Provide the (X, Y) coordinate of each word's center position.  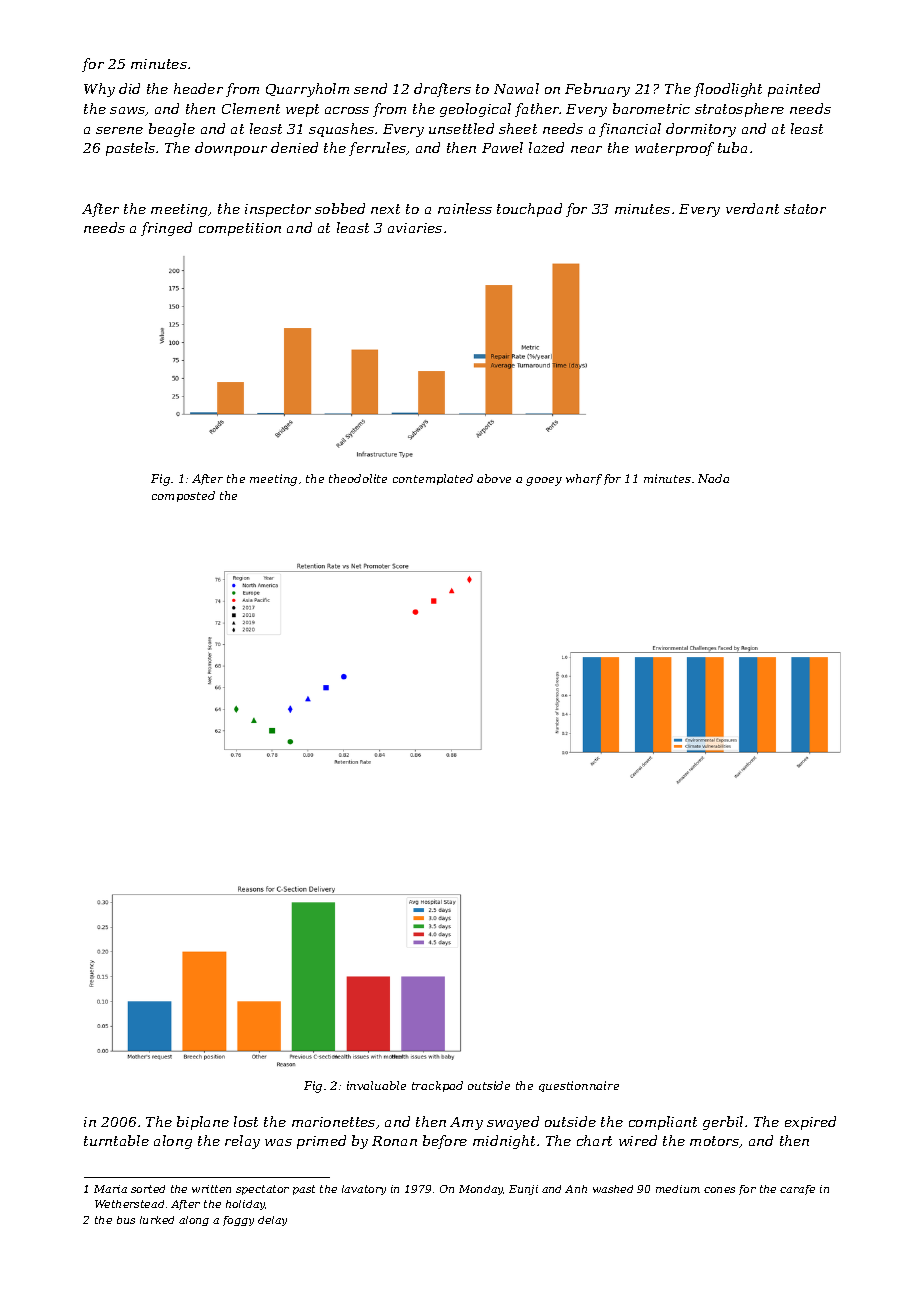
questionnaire (579, 1086)
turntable (116, 1140)
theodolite (358, 478)
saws (127, 110)
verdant (752, 208)
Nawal (516, 88)
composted (183, 496)
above (494, 478)
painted (794, 90)
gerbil (723, 1123)
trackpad (437, 1086)
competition (240, 229)
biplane (203, 1123)
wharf (584, 479)
